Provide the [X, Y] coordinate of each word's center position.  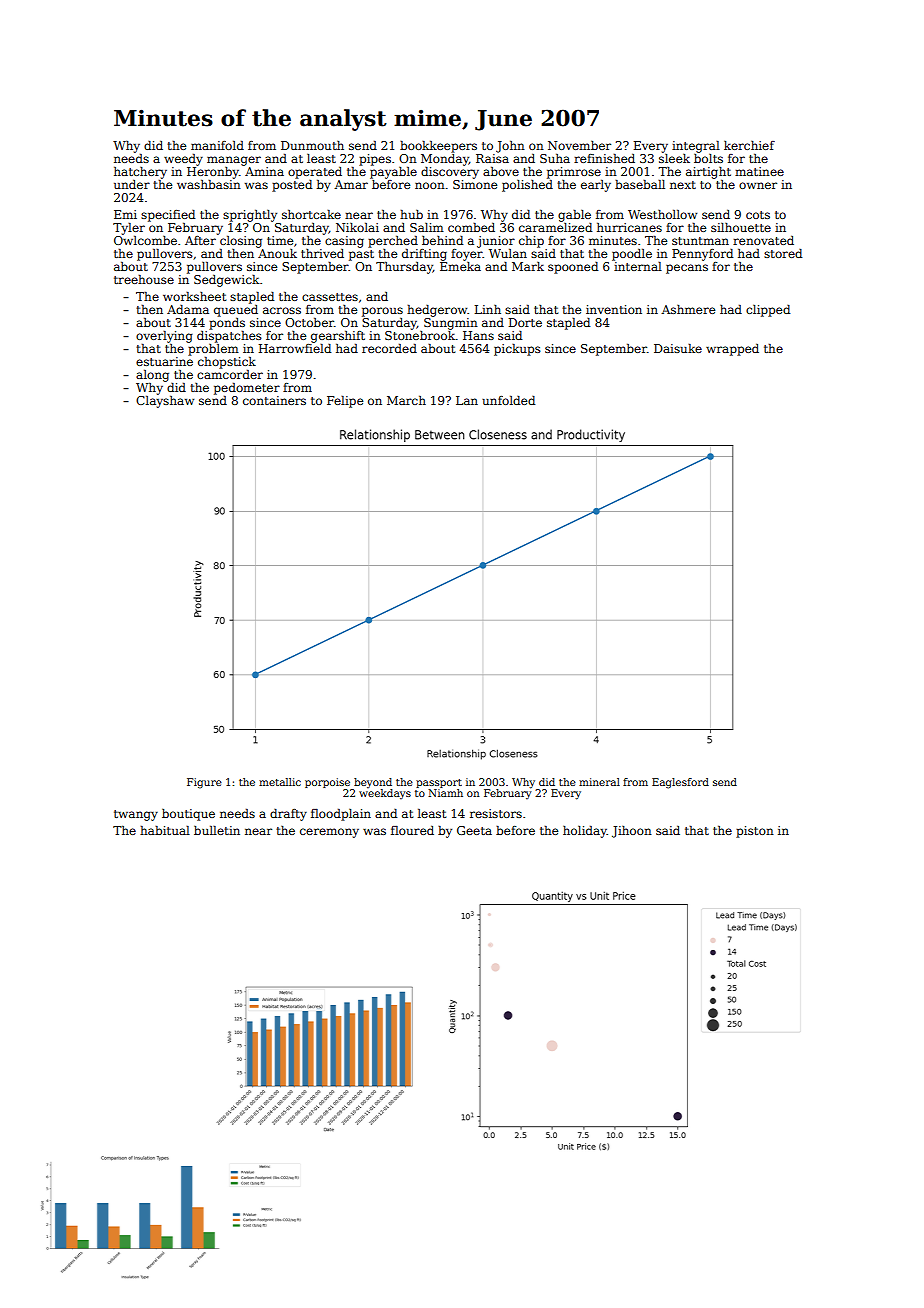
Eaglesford [680, 783]
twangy [136, 815]
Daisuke [678, 348]
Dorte [525, 322]
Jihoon [632, 832]
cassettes [330, 297]
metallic [280, 782]
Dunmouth [312, 145]
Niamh [445, 793]
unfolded [508, 400]
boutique [188, 815]
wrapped [732, 350]
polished [527, 186]
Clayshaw [165, 402]
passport [439, 783]
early [596, 186]
